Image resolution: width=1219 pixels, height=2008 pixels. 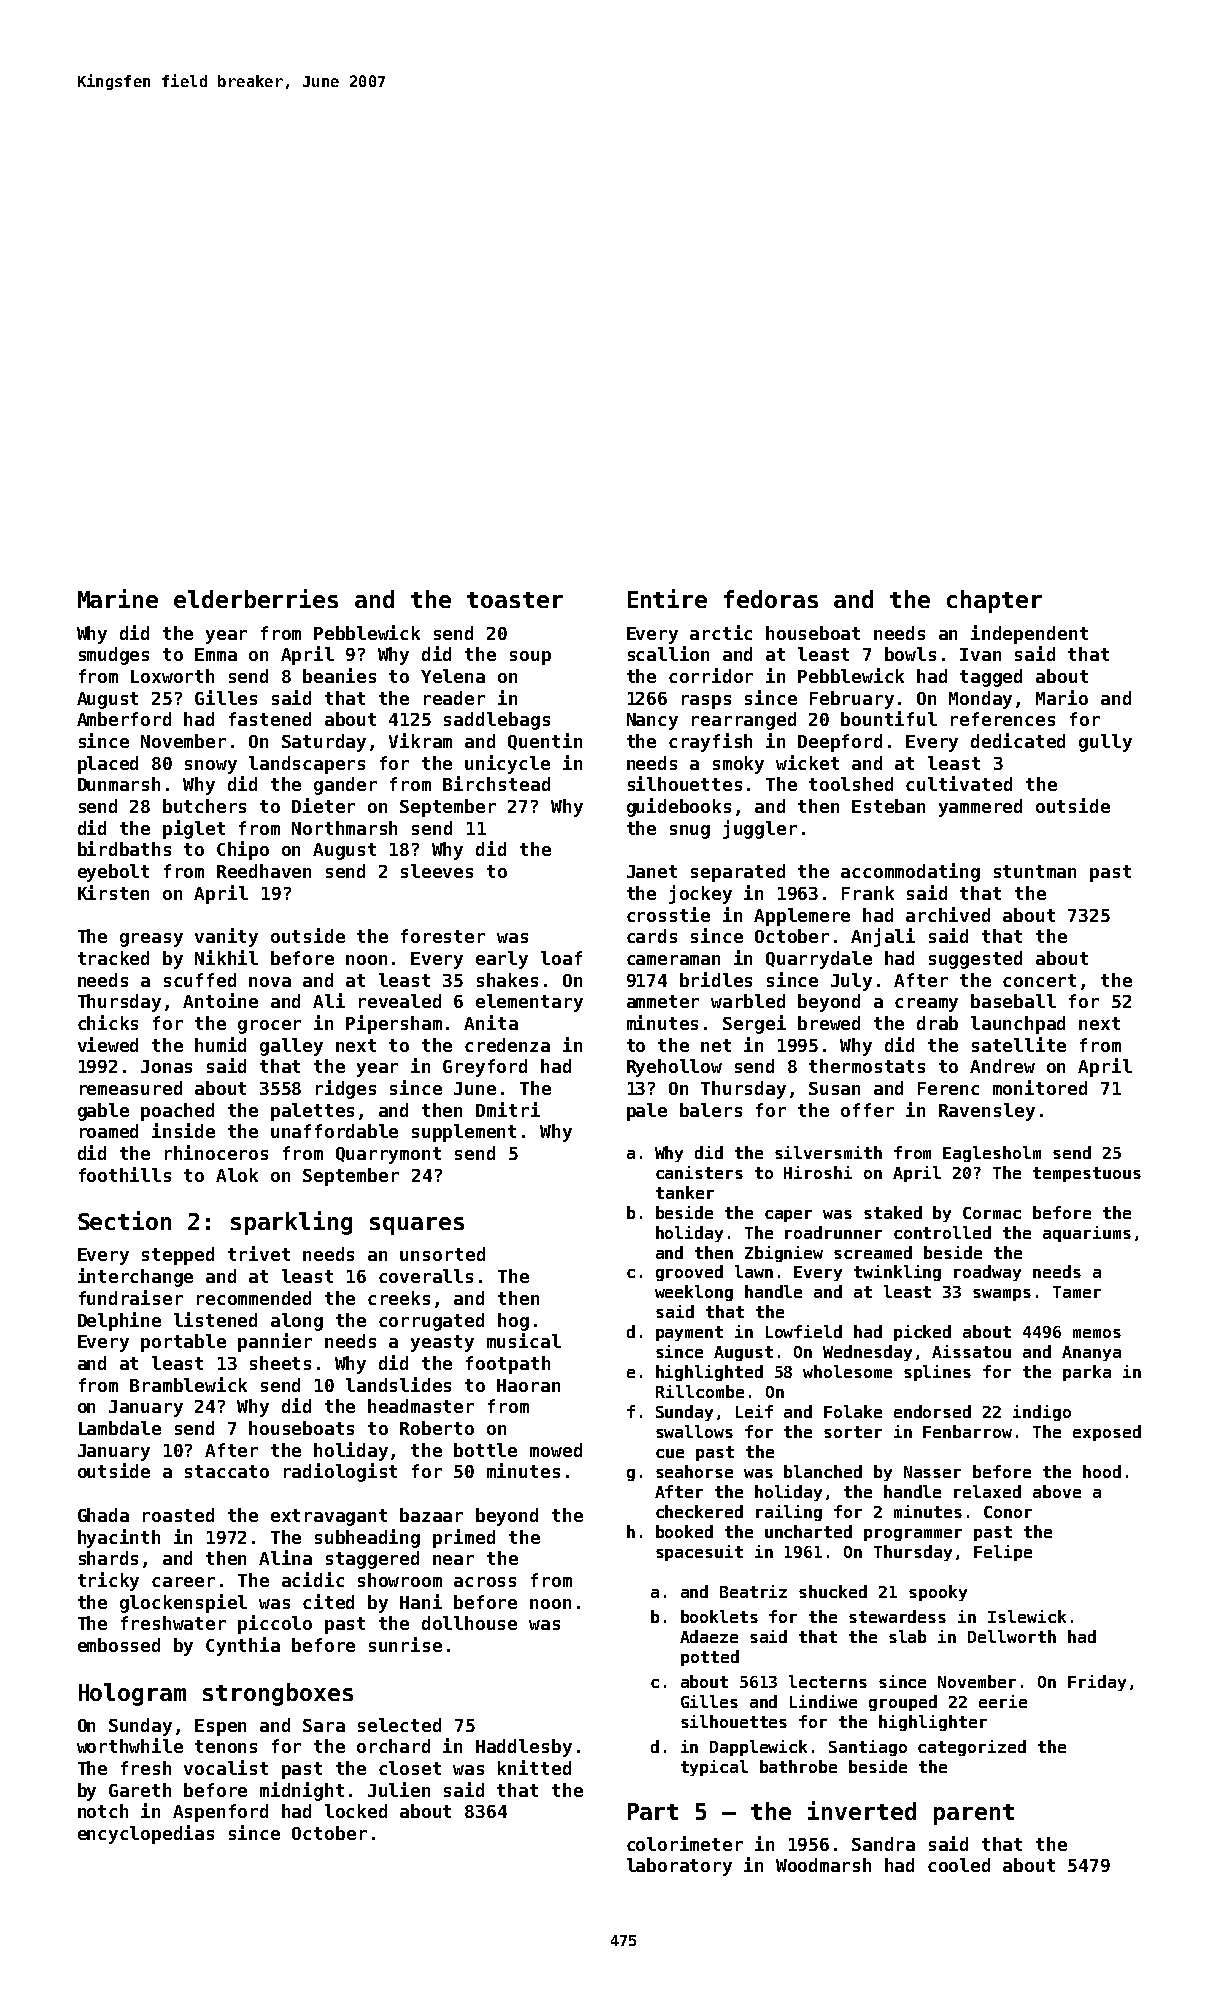 What do you see at coordinates (932, 1411) in the screenshot?
I see `endorsed` at bounding box center [932, 1411].
